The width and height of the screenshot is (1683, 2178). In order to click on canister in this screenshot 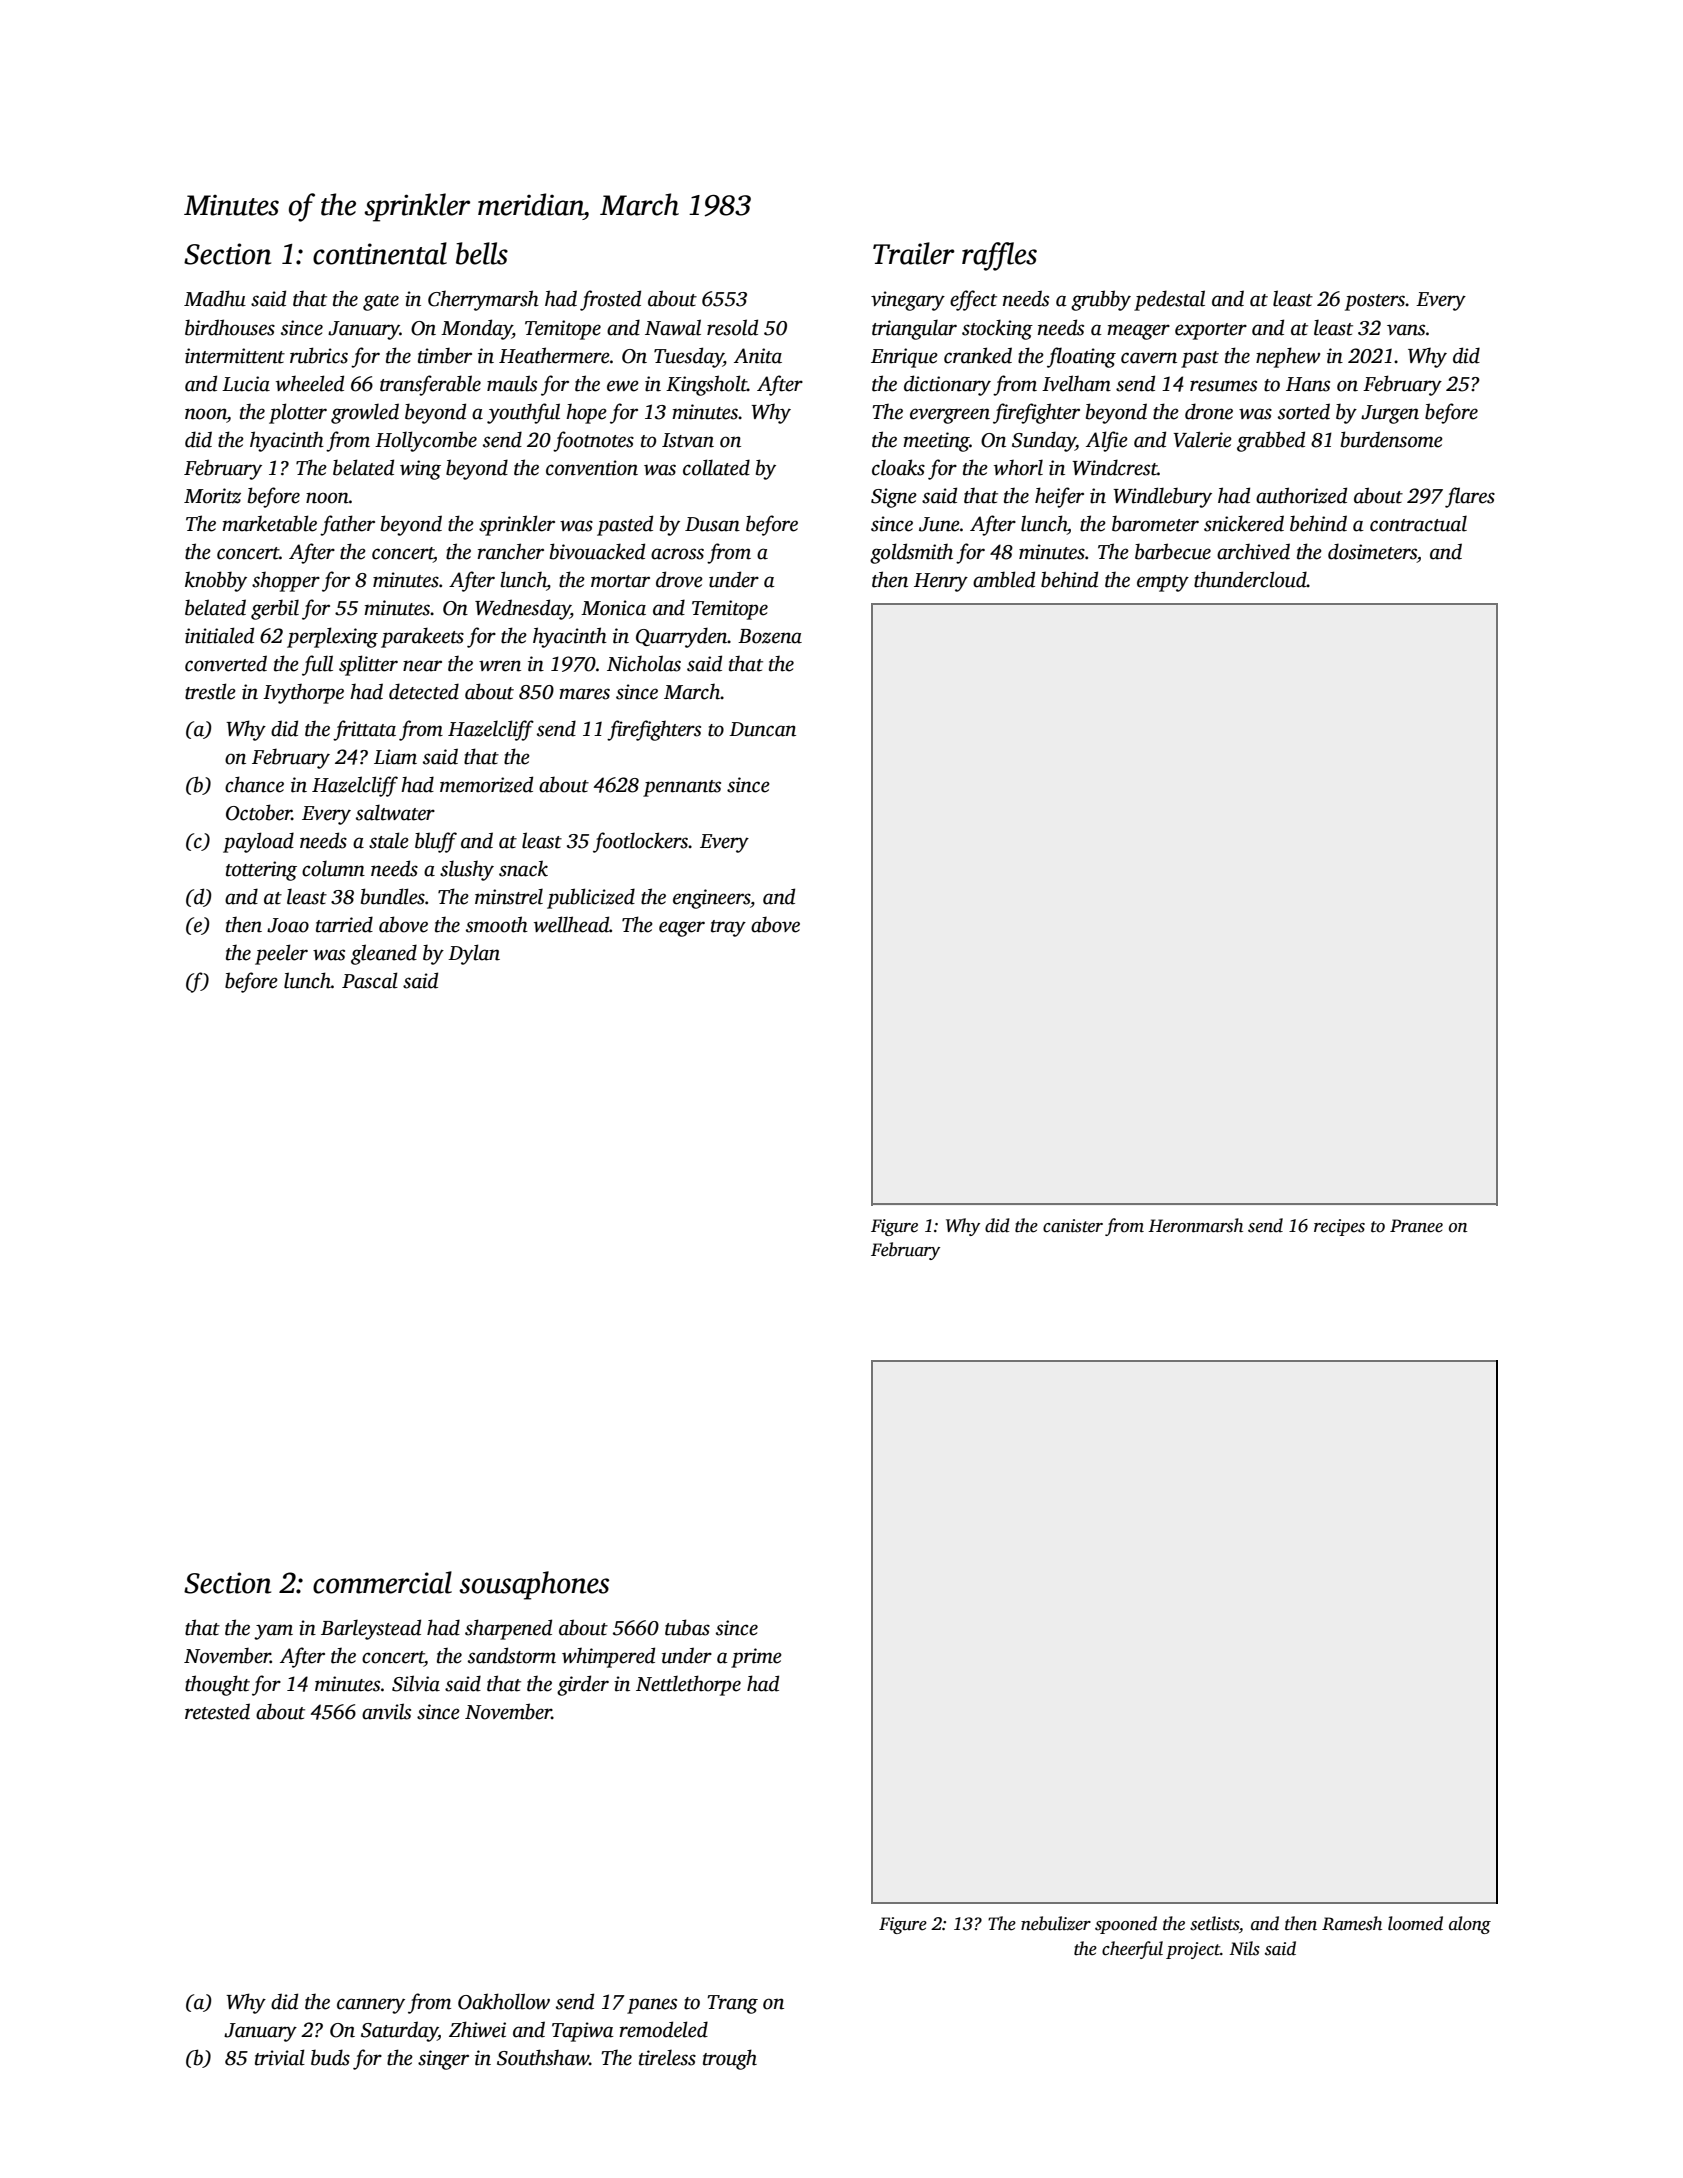, I will do `click(1073, 1226)`.
